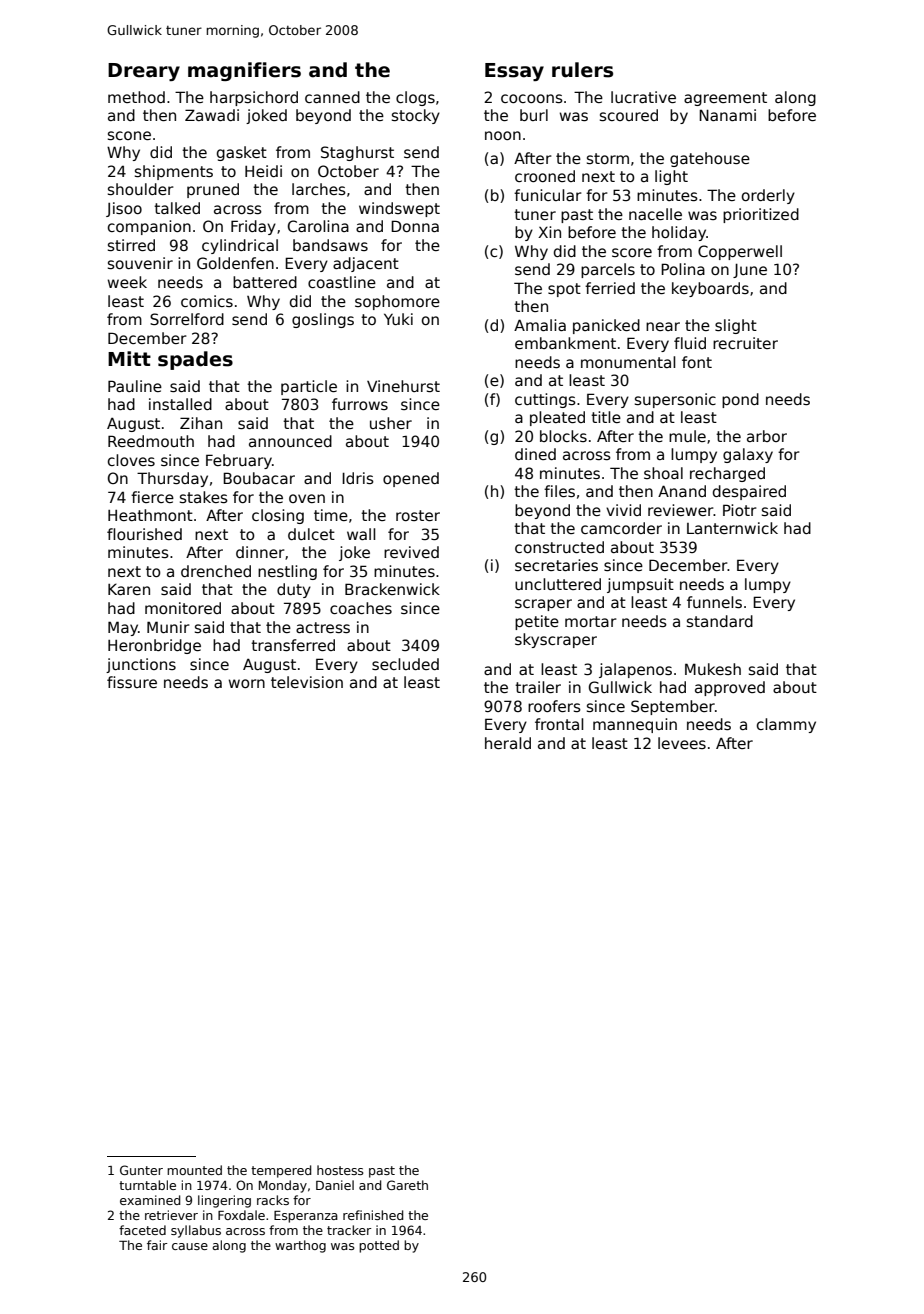 This screenshot has height=1314, width=924. Describe the element at coordinates (714, 602) in the screenshot. I see `funnels` at that location.
